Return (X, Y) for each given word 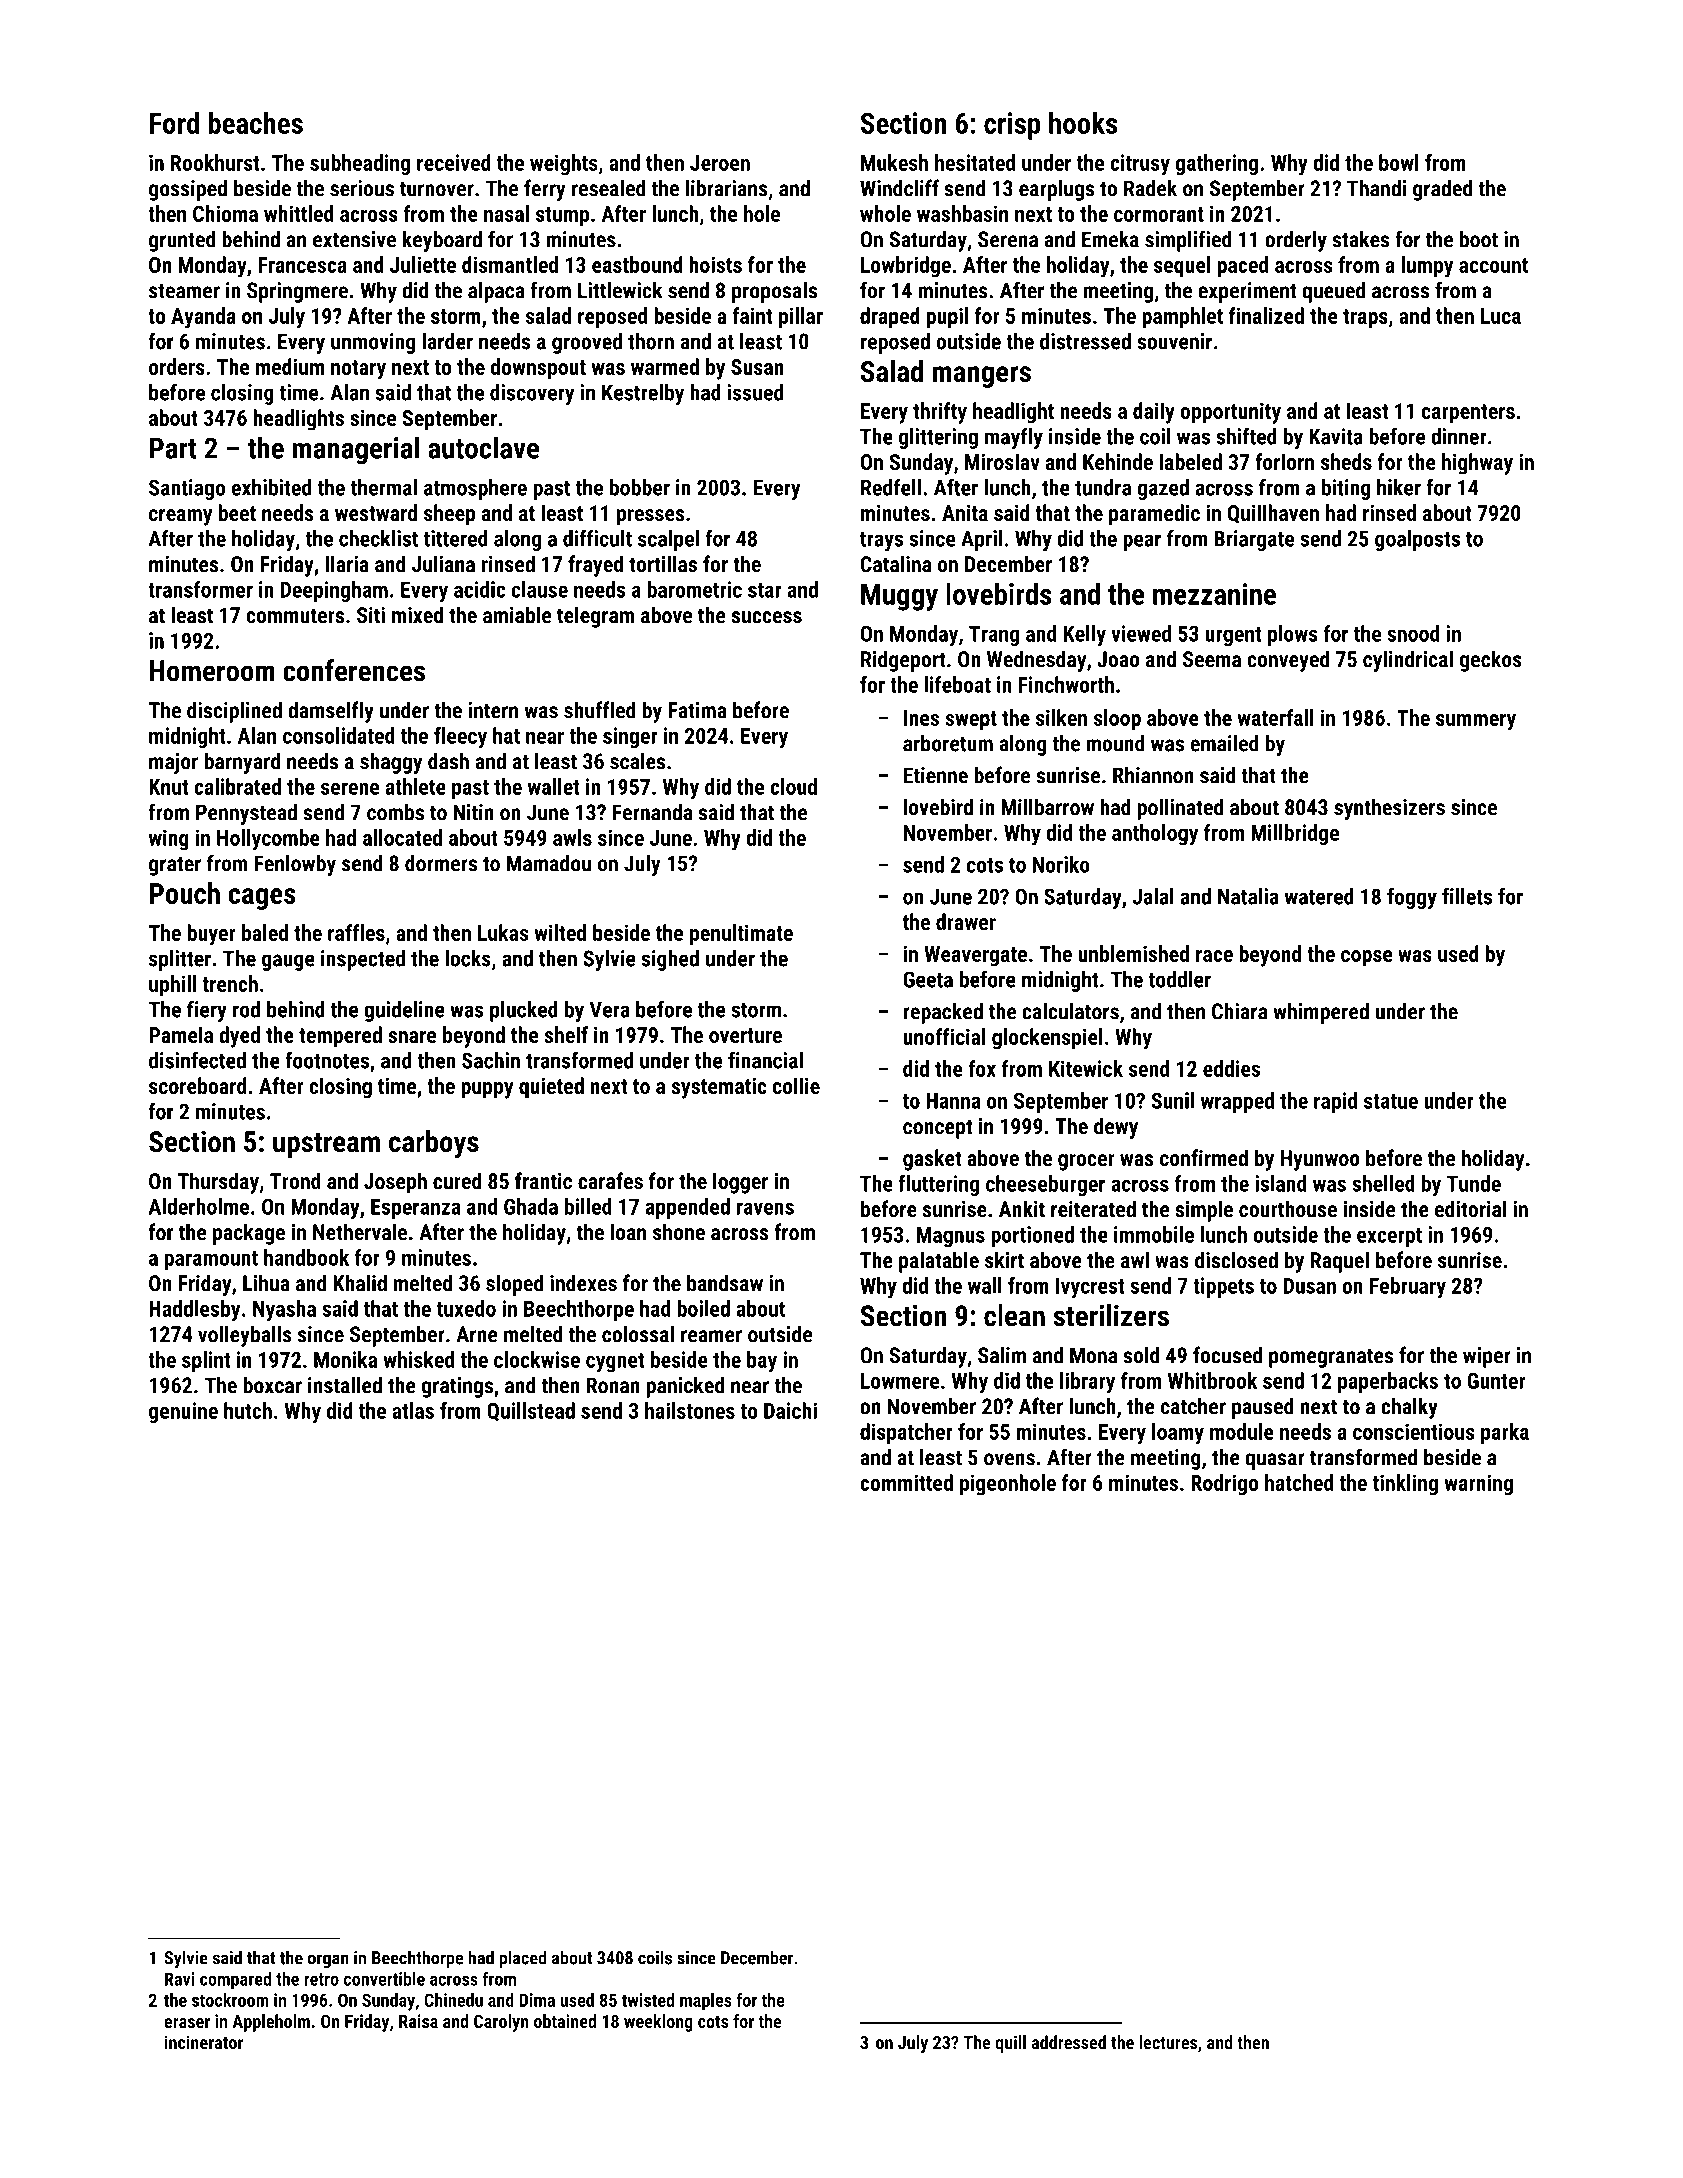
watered (1319, 896)
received (454, 162)
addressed (1068, 2042)
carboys (434, 1144)
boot (1479, 239)
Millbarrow (1048, 807)
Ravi (180, 1979)
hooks (1083, 123)
